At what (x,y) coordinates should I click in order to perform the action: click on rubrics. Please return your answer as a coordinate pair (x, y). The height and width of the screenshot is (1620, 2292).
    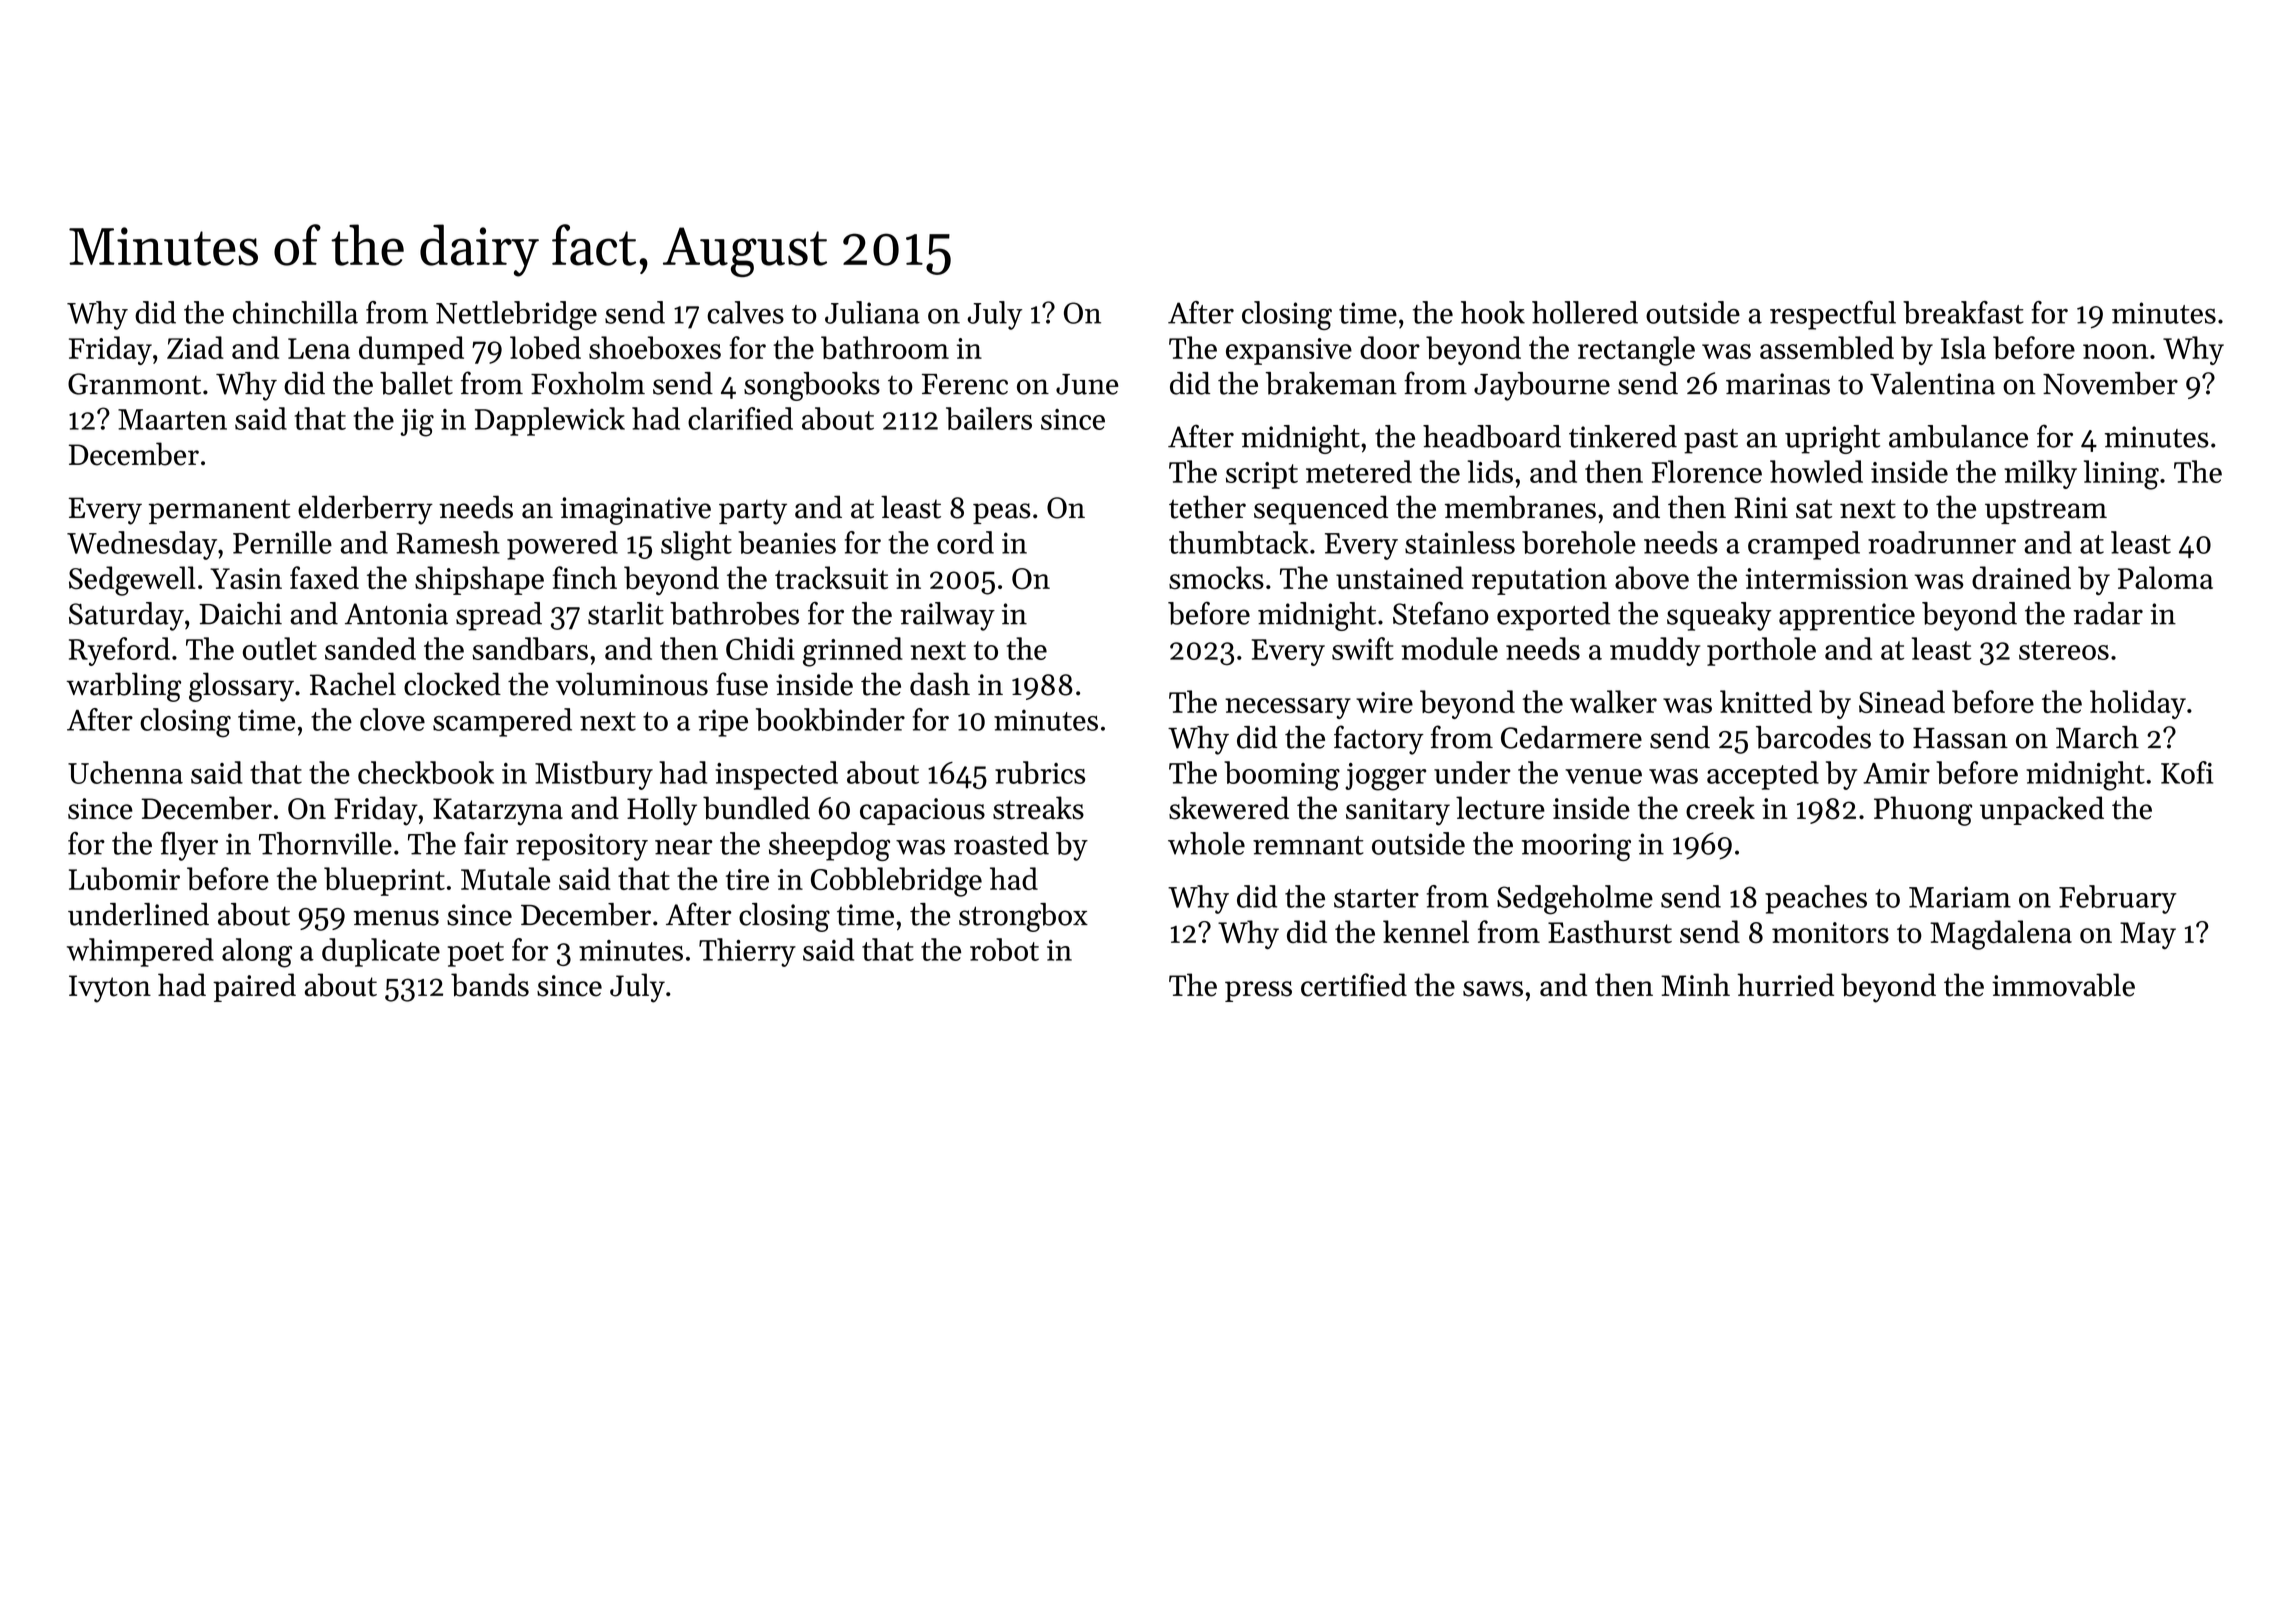
    Looking at the image, I should click on (1040, 772).
